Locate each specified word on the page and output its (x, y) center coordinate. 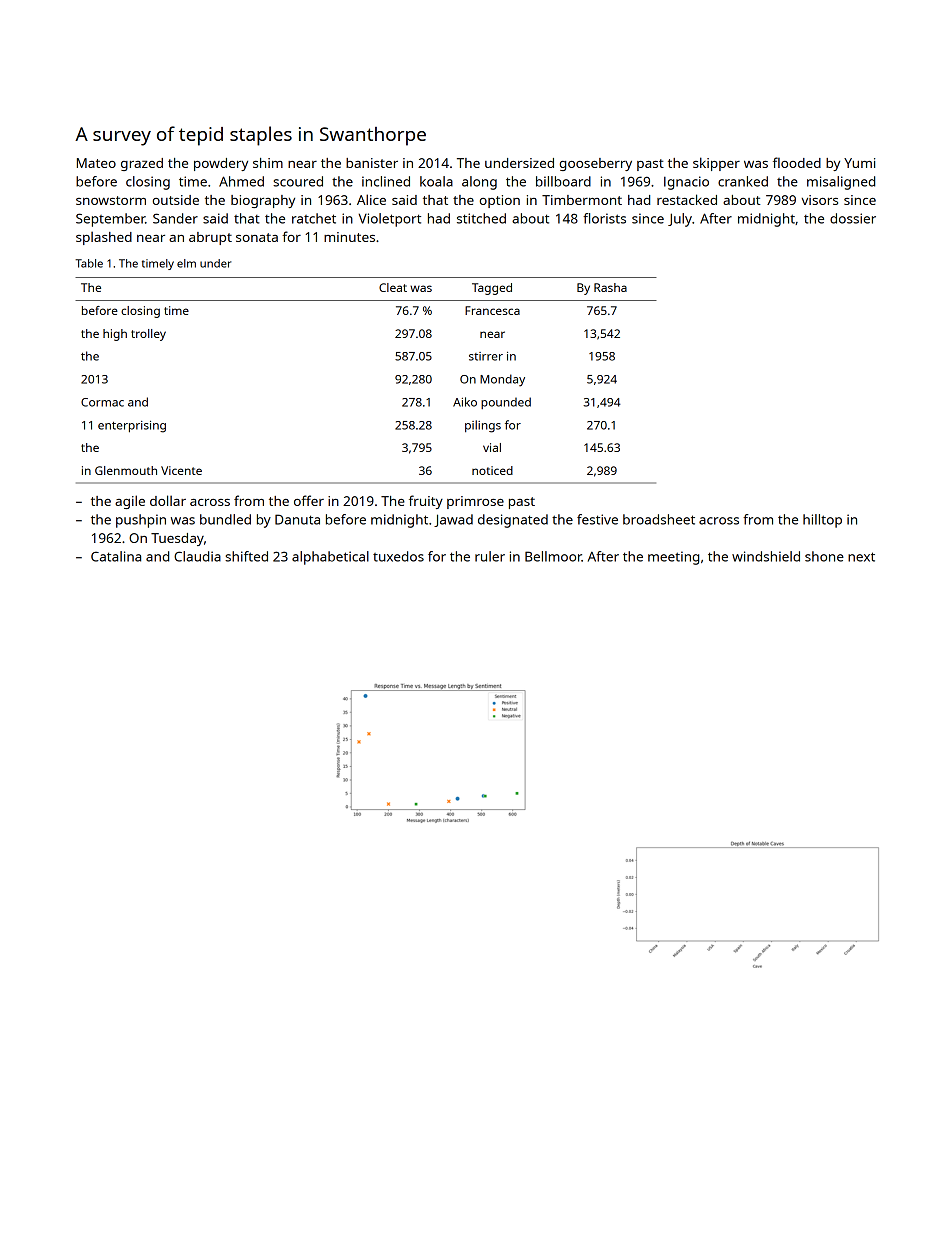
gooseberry (595, 164)
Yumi (859, 163)
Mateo (96, 163)
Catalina (116, 556)
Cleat (393, 287)
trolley (148, 335)
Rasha (610, 287)
